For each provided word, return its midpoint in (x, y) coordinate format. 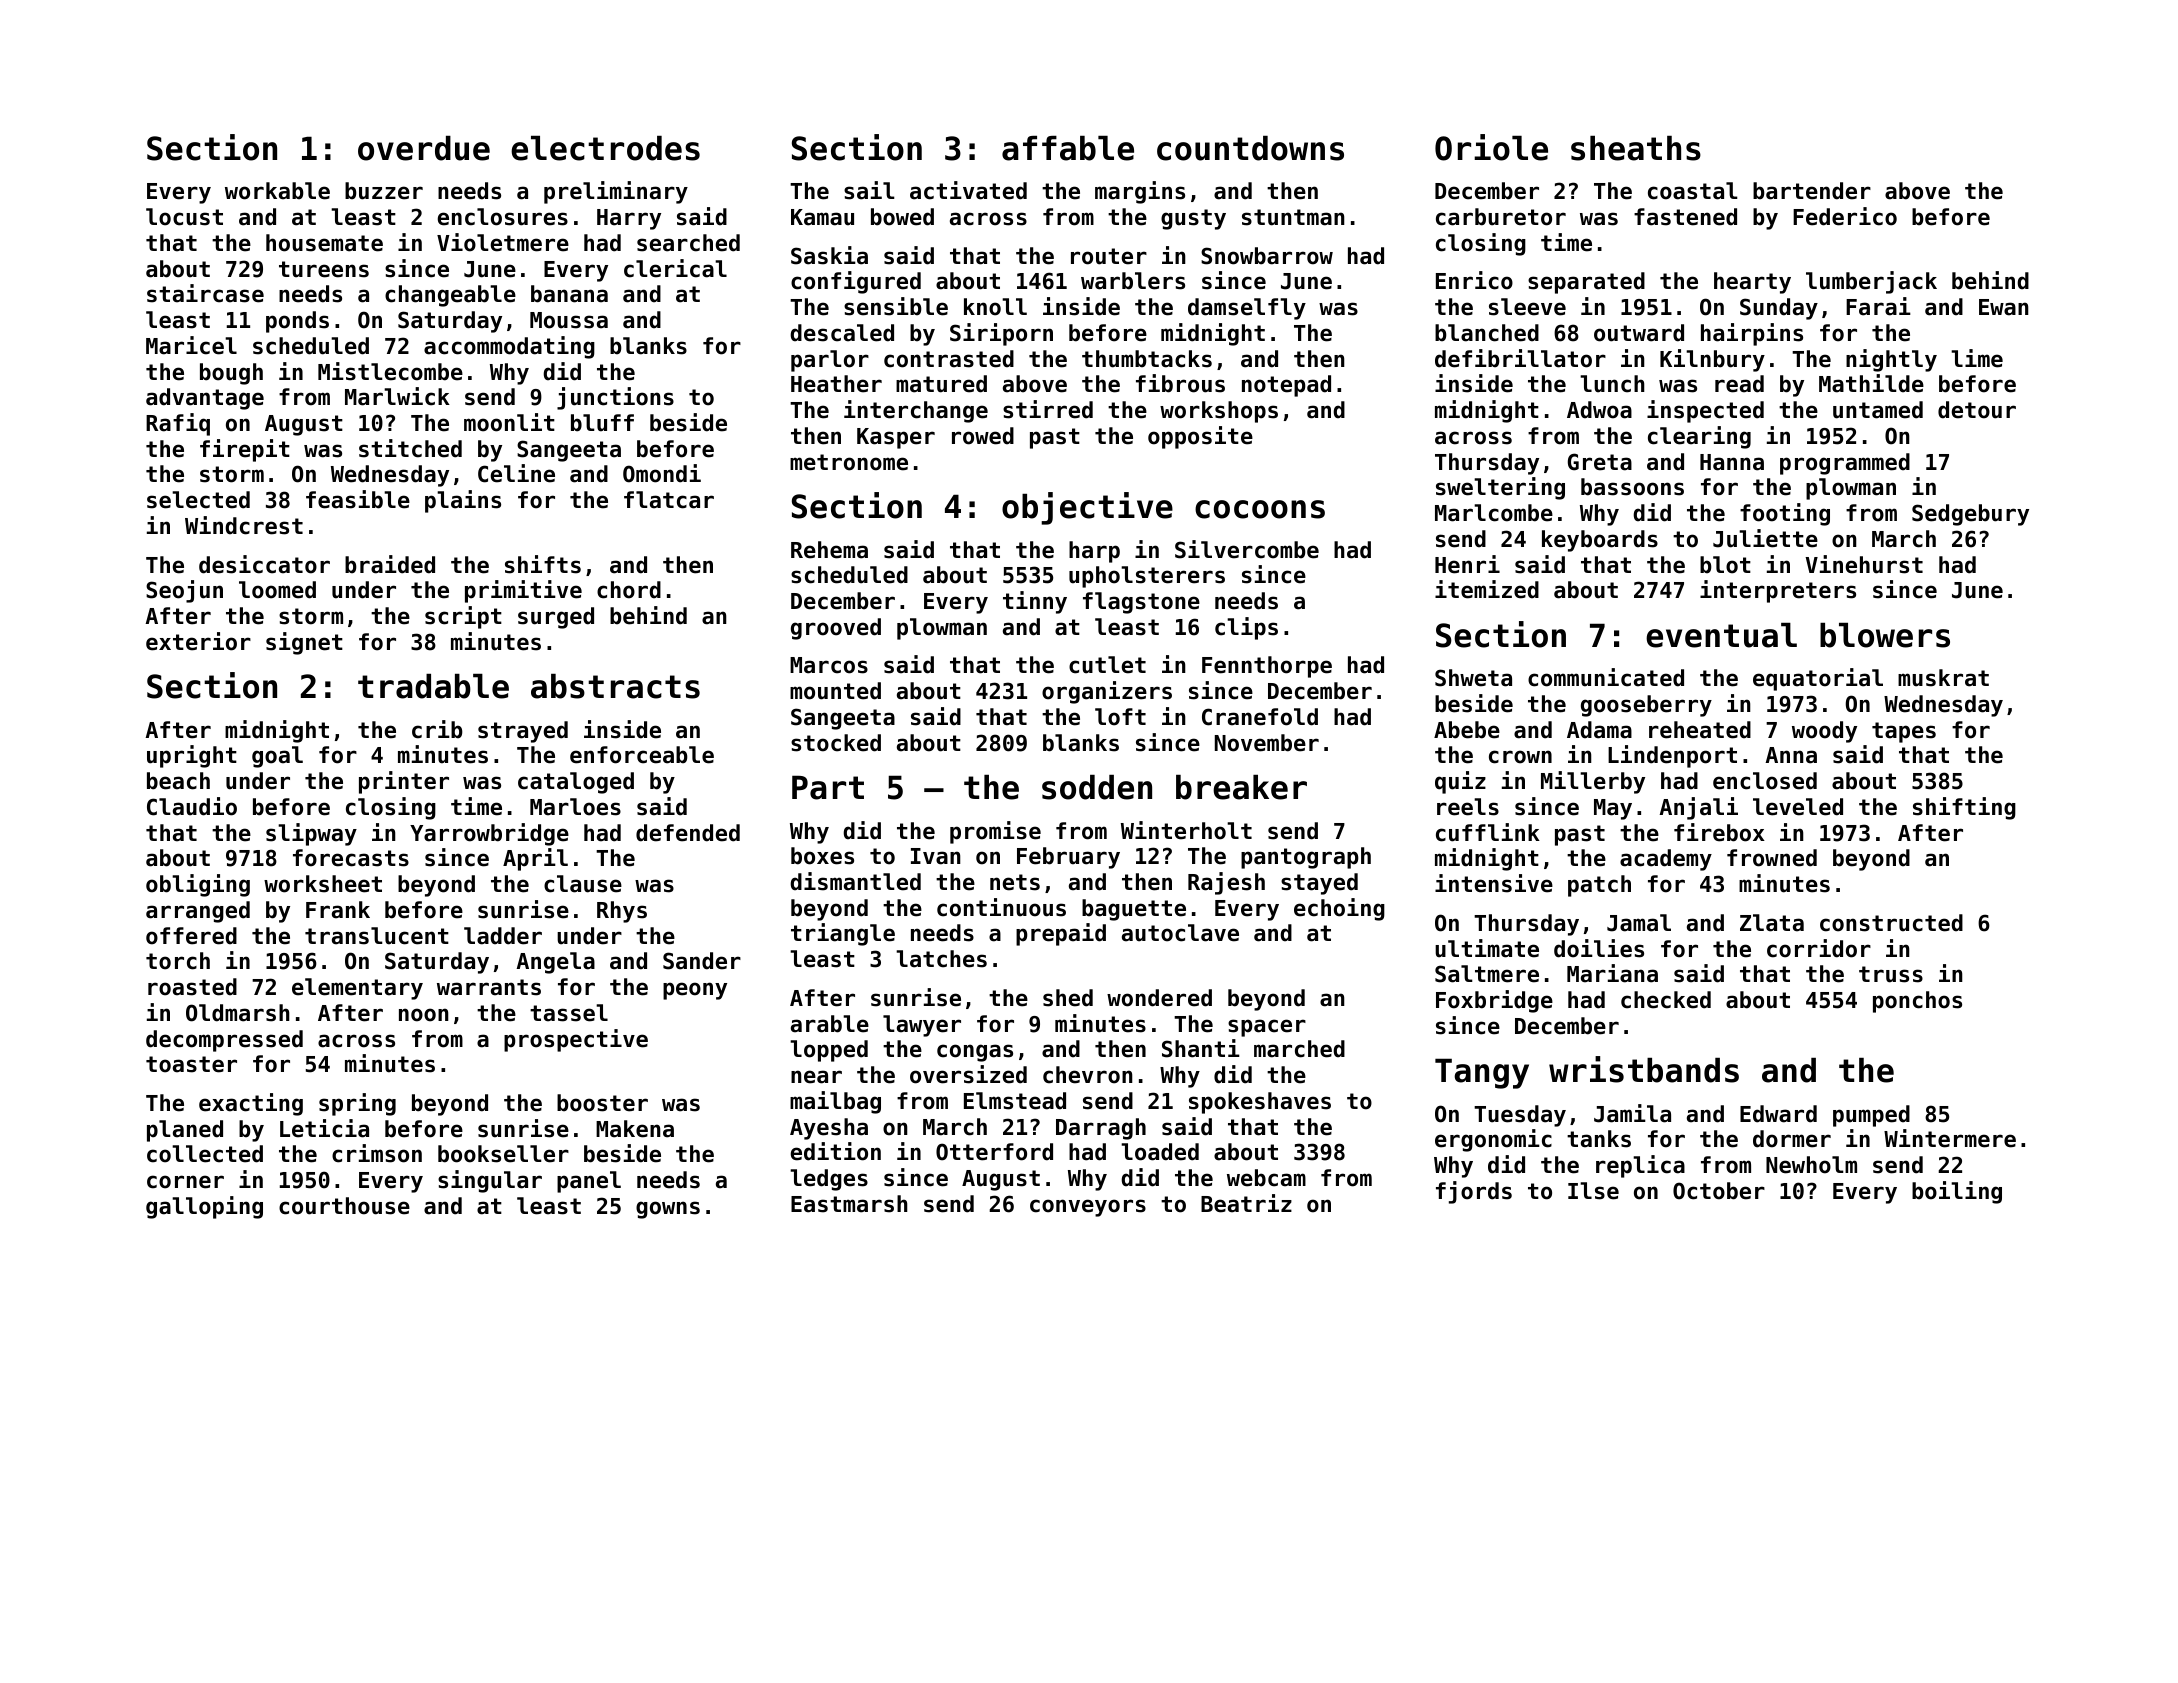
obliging (198, 885)
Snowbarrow (1267, 256)
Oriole (1491, 147)
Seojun (184, 591)
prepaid (1061, 934)
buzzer (384, 191)
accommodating (509, 347)
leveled (1798, 807)
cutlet (1107, 665)
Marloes (575, 807)
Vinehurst (1864, 564)
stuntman (1293, 217)
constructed (1891, 923)
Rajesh (1226, 883)
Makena (635, 1129)
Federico (1845, 216)
